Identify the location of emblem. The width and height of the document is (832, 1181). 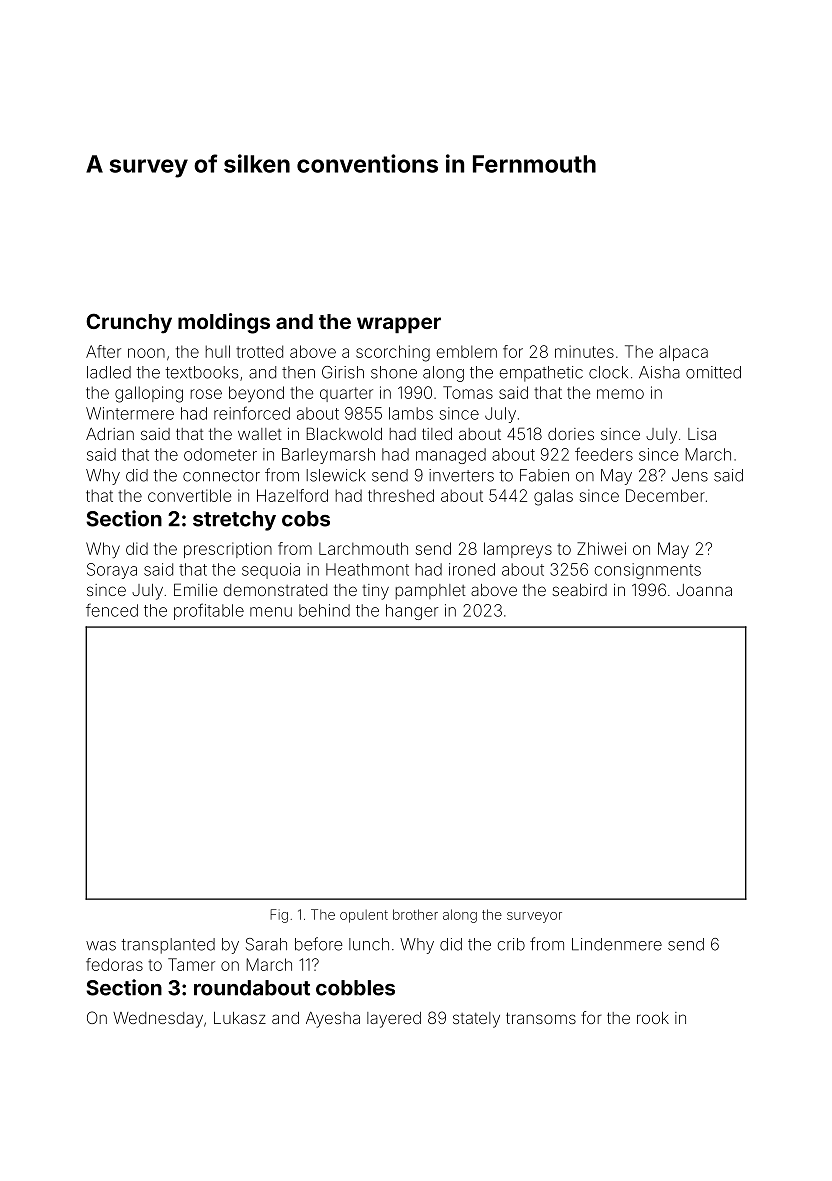
(467, 351).
